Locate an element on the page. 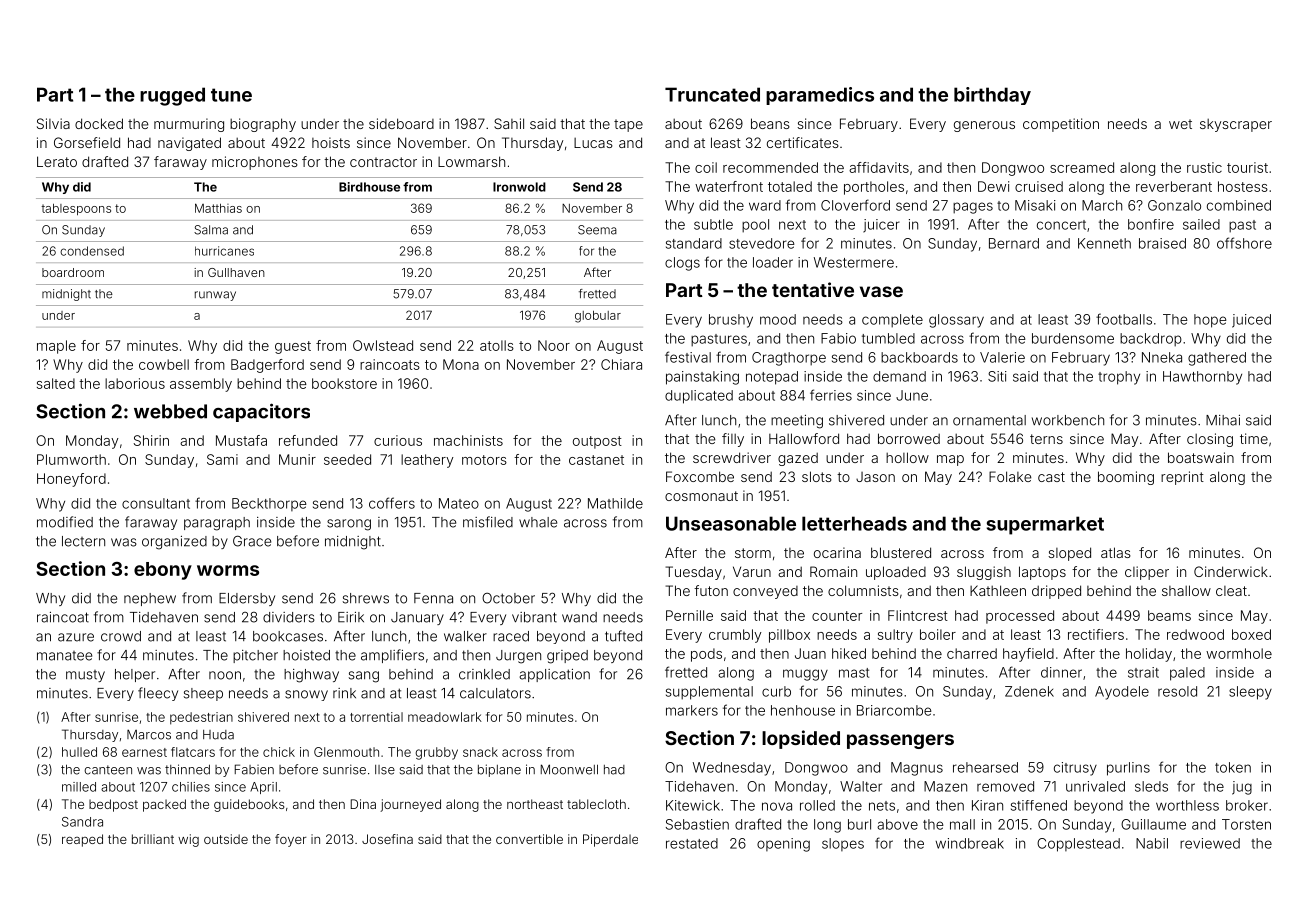  glossary is located at coordinates (956, 321).
